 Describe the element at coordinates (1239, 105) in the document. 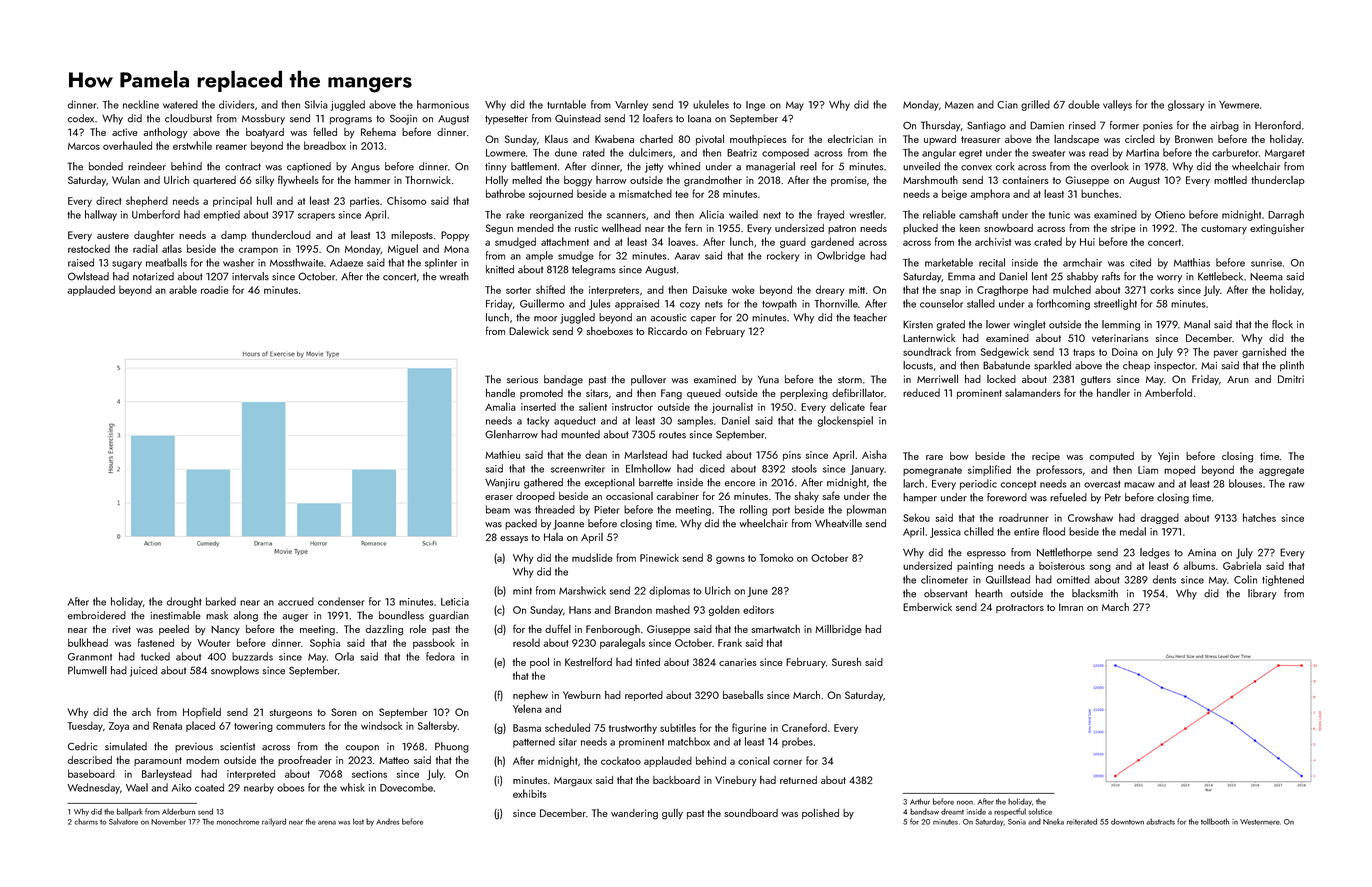

I see `Yewmere` at that location.
